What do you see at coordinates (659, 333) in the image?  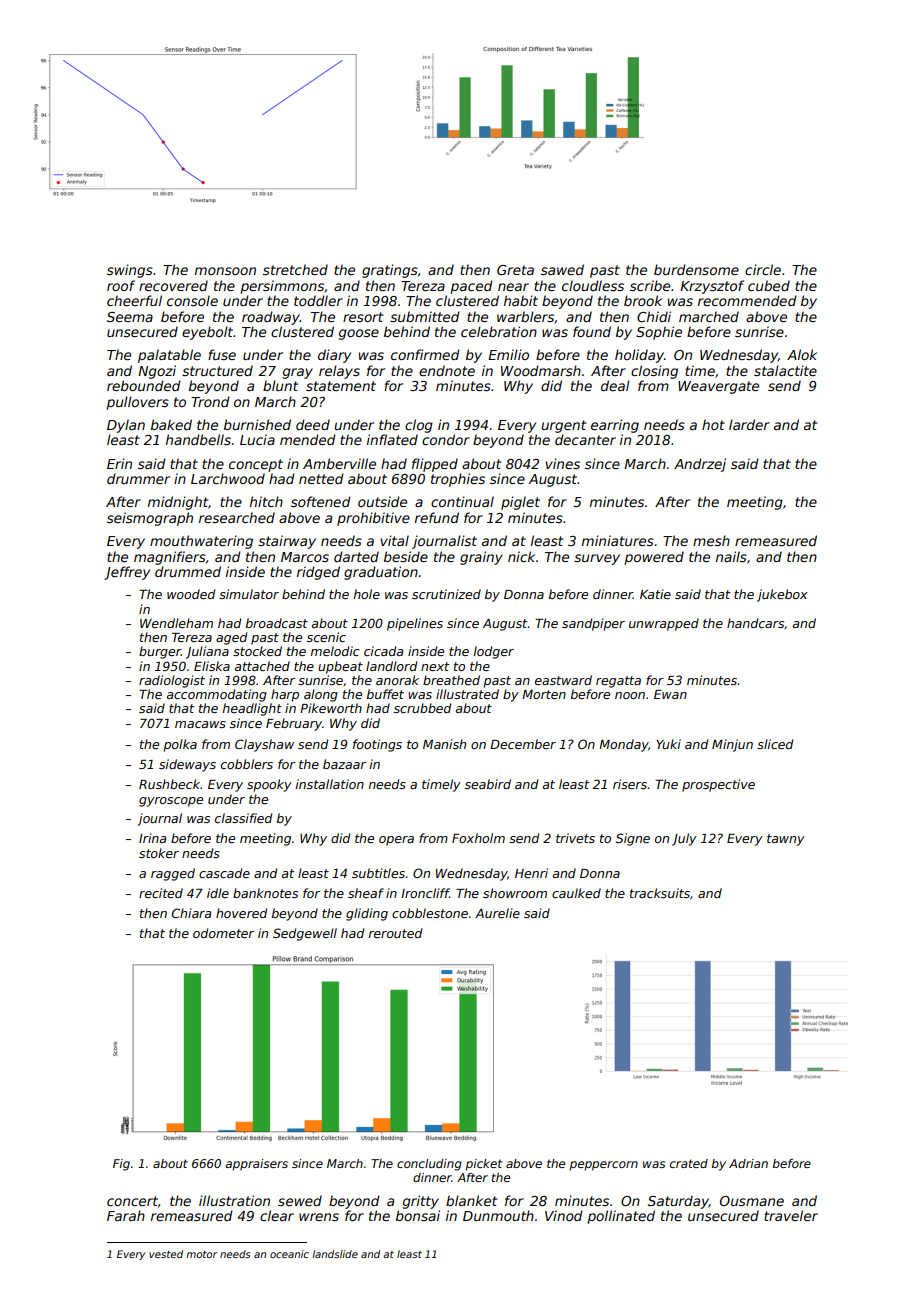 I see `Sophie` at bounding box center [659, 333].
